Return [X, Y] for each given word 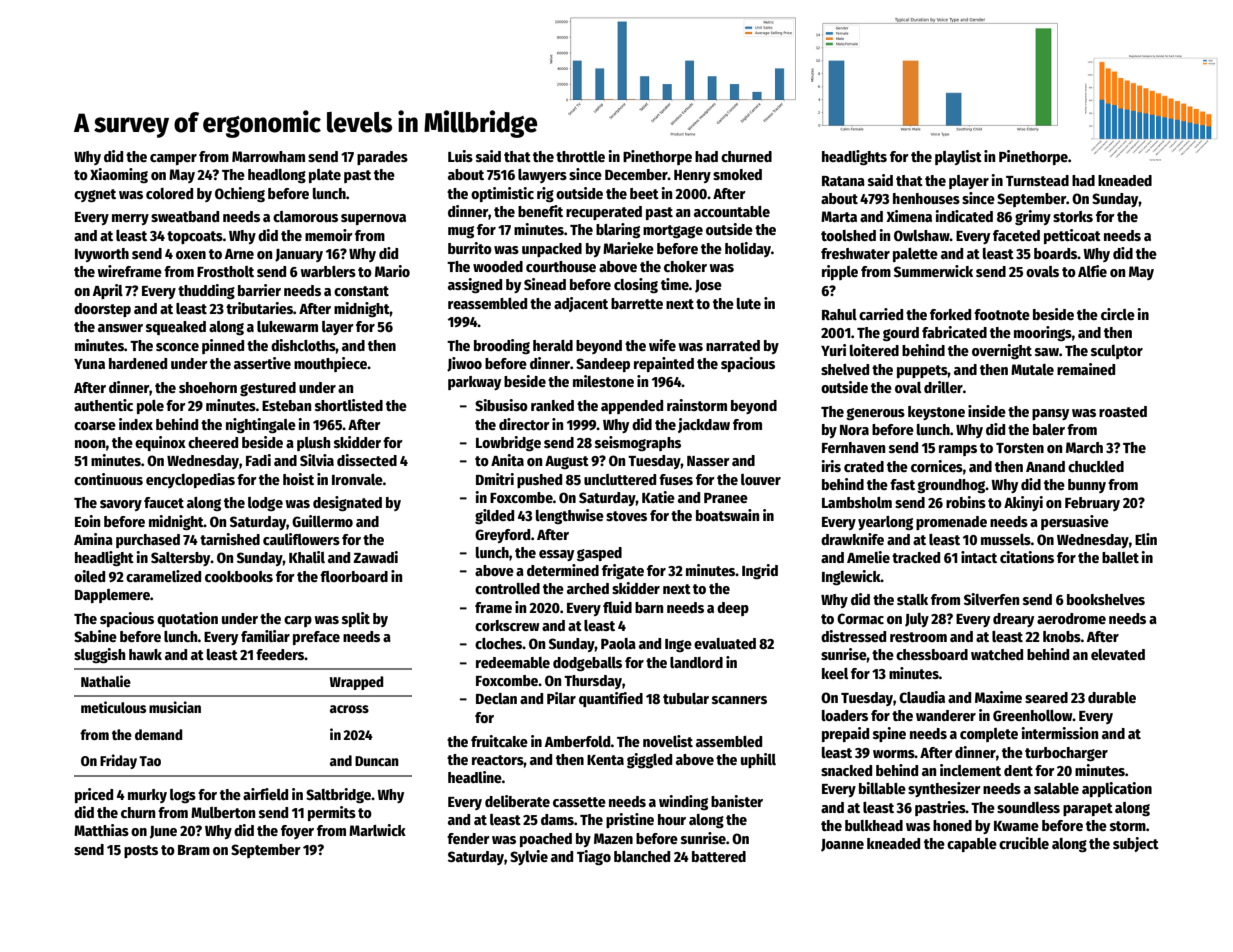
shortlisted [349, 405]
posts [141, 851]
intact [979, 557]
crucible [1024, 843]
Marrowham [268, 156]
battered [719, 856]
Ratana [843, 181]
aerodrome [1071, 618]
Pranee [726, 498]
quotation [187, 619]
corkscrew [507, 625]
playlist [958, 157]
